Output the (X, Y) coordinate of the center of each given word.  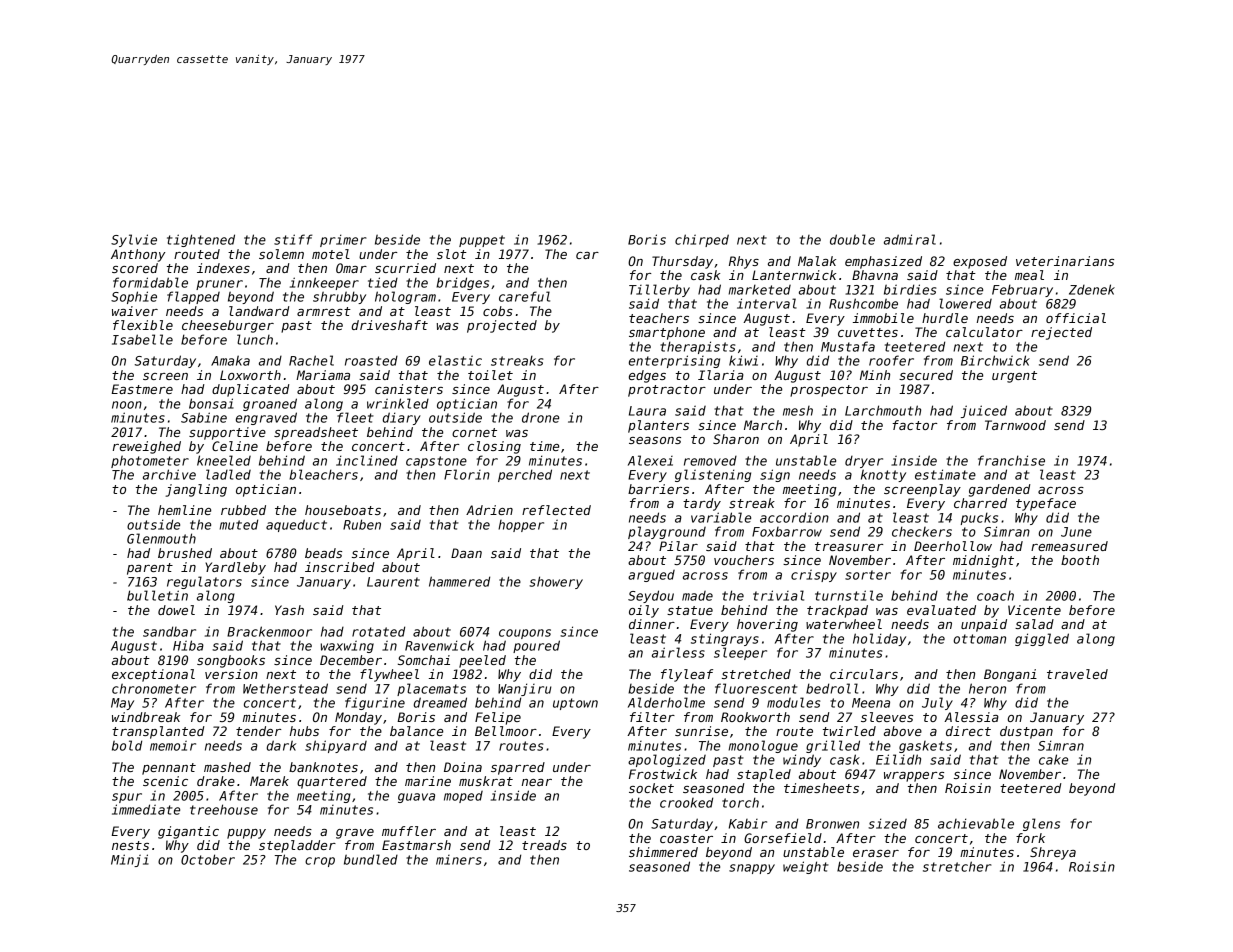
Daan (466, 553)
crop (320, 862)
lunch (255, 339)
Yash (289, 610)
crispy (814, 576)
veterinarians (1065, 261)
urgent (1014, 377)
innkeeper (324, 283)
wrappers (914, 777)
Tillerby (659, 290)
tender (258, 731)
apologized (667, 760)
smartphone (667, 333)
